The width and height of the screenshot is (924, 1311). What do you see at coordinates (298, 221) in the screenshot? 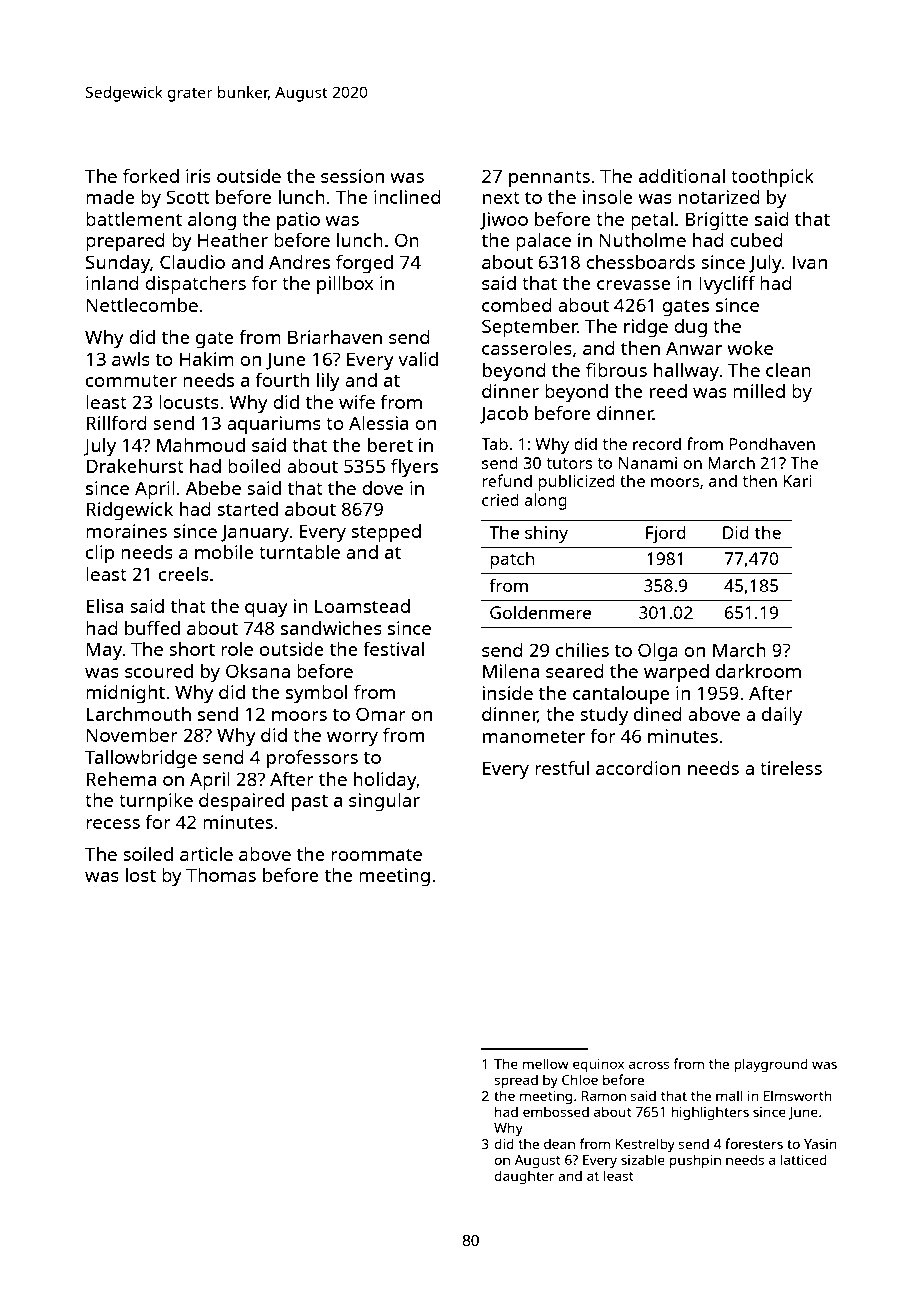
I see `patio` at bounding box center [298, 221].
